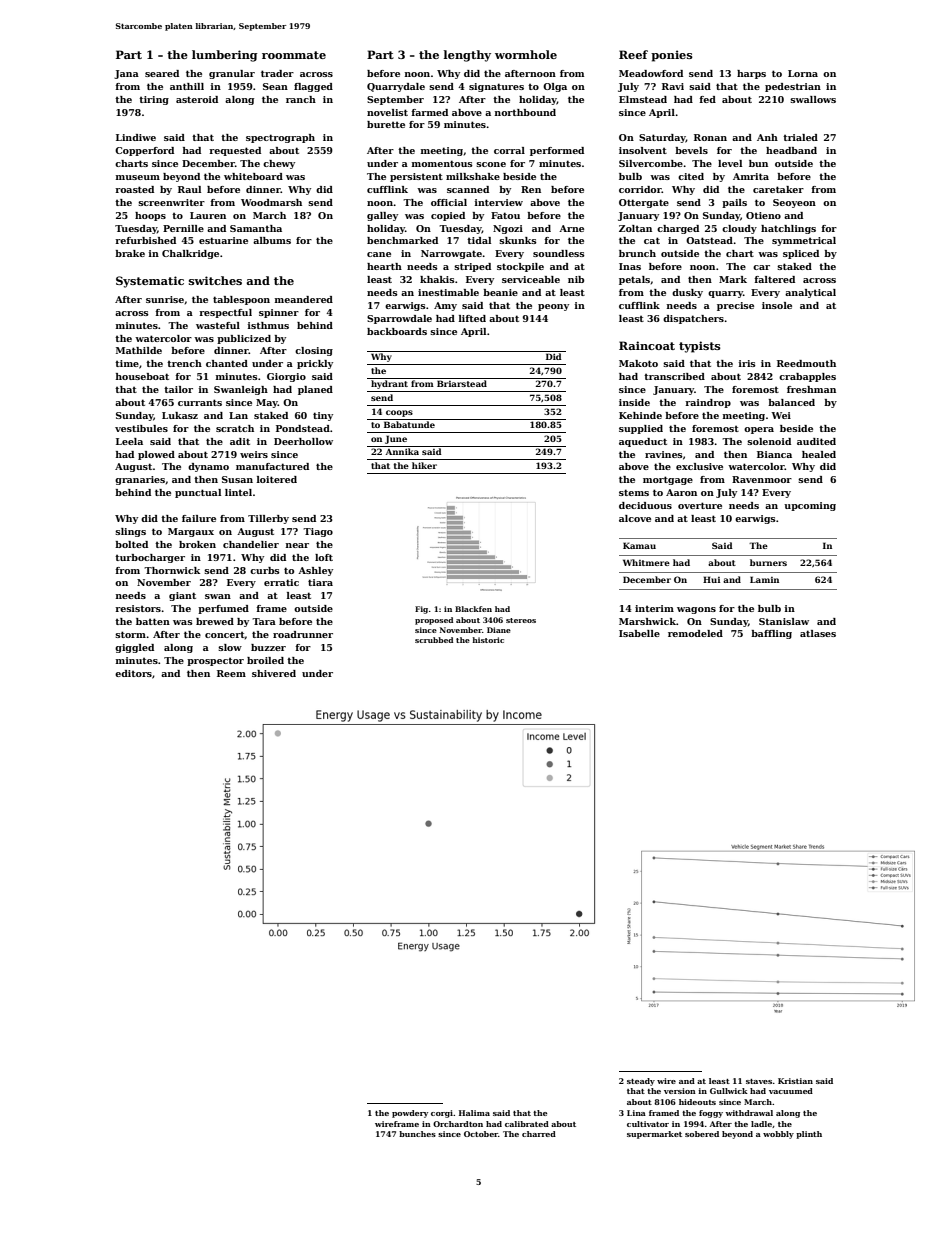 Image resolution: width=952 pixels, height=1233 pixels. I want to click on Reem, so click(231, 673).
